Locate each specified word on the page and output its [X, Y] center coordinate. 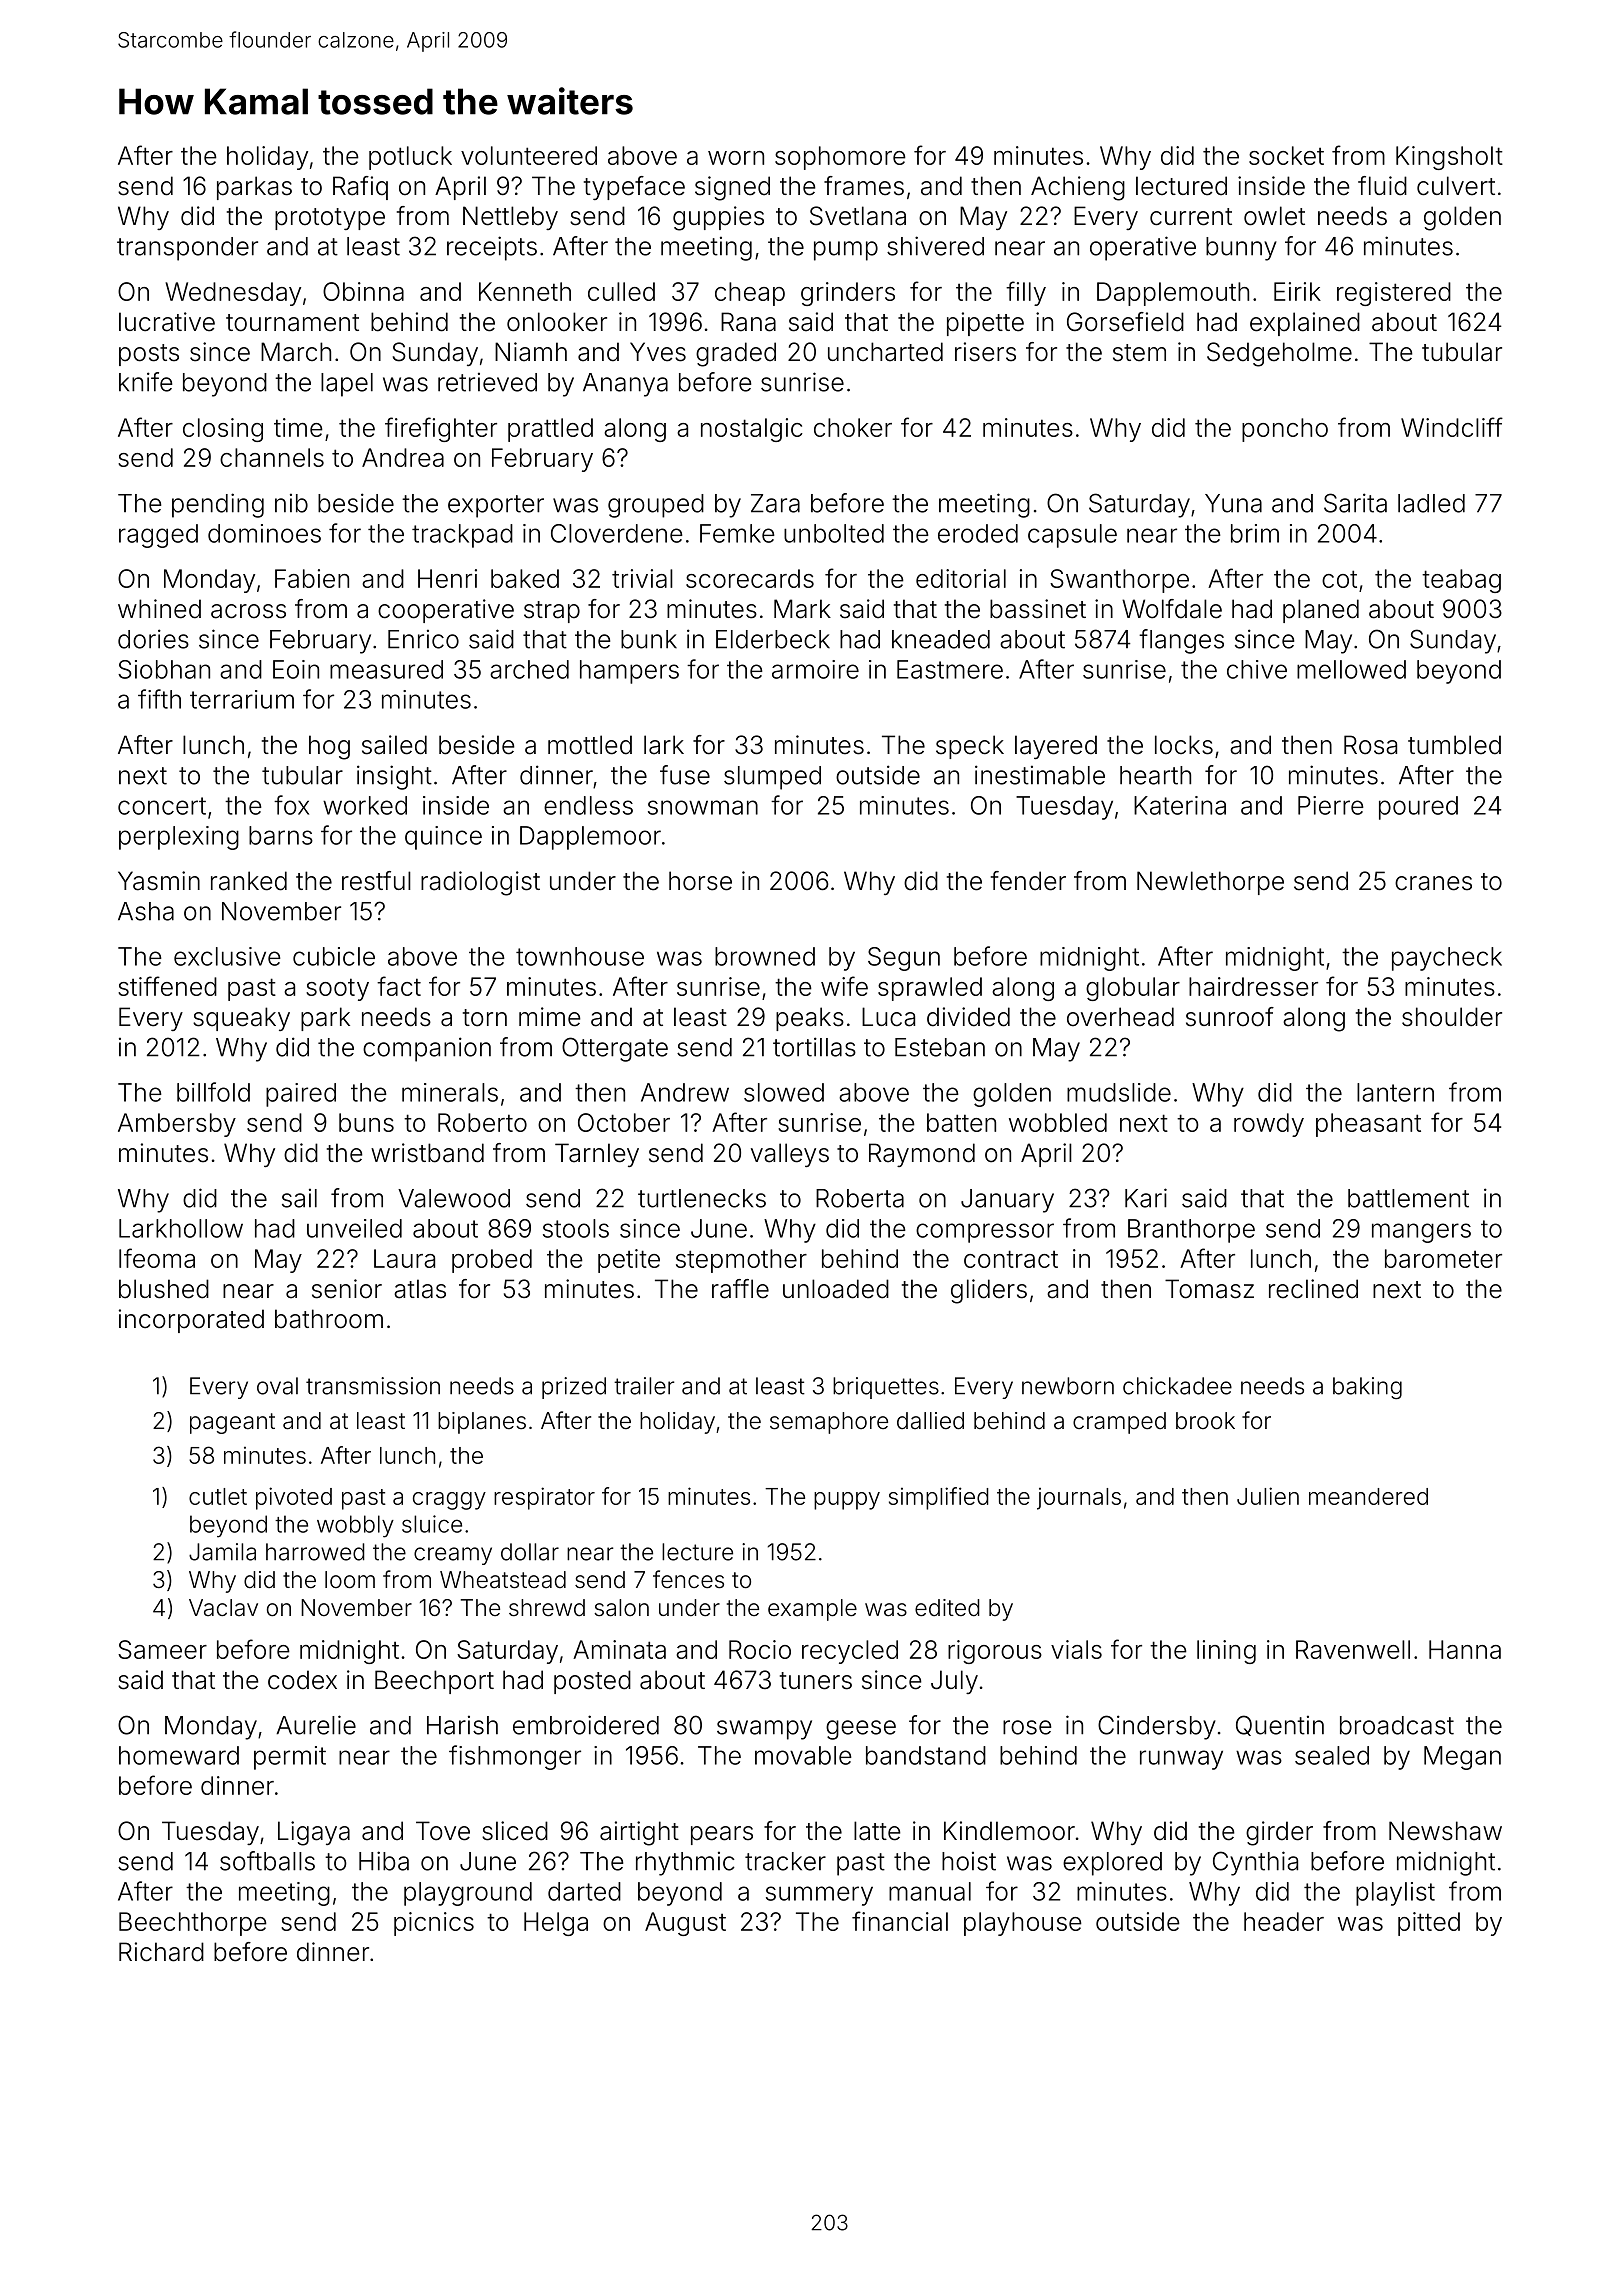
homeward [179, 1755]
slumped [772, 778]
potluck [410, 158]
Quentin [1280, 1725]
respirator [544, 1498]
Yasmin [159, 881]
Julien [1268, 1496]
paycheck [1447, 959]
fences [688, 1579]
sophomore [840, 158]
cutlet [218, 1496]
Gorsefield [1125, 322]
